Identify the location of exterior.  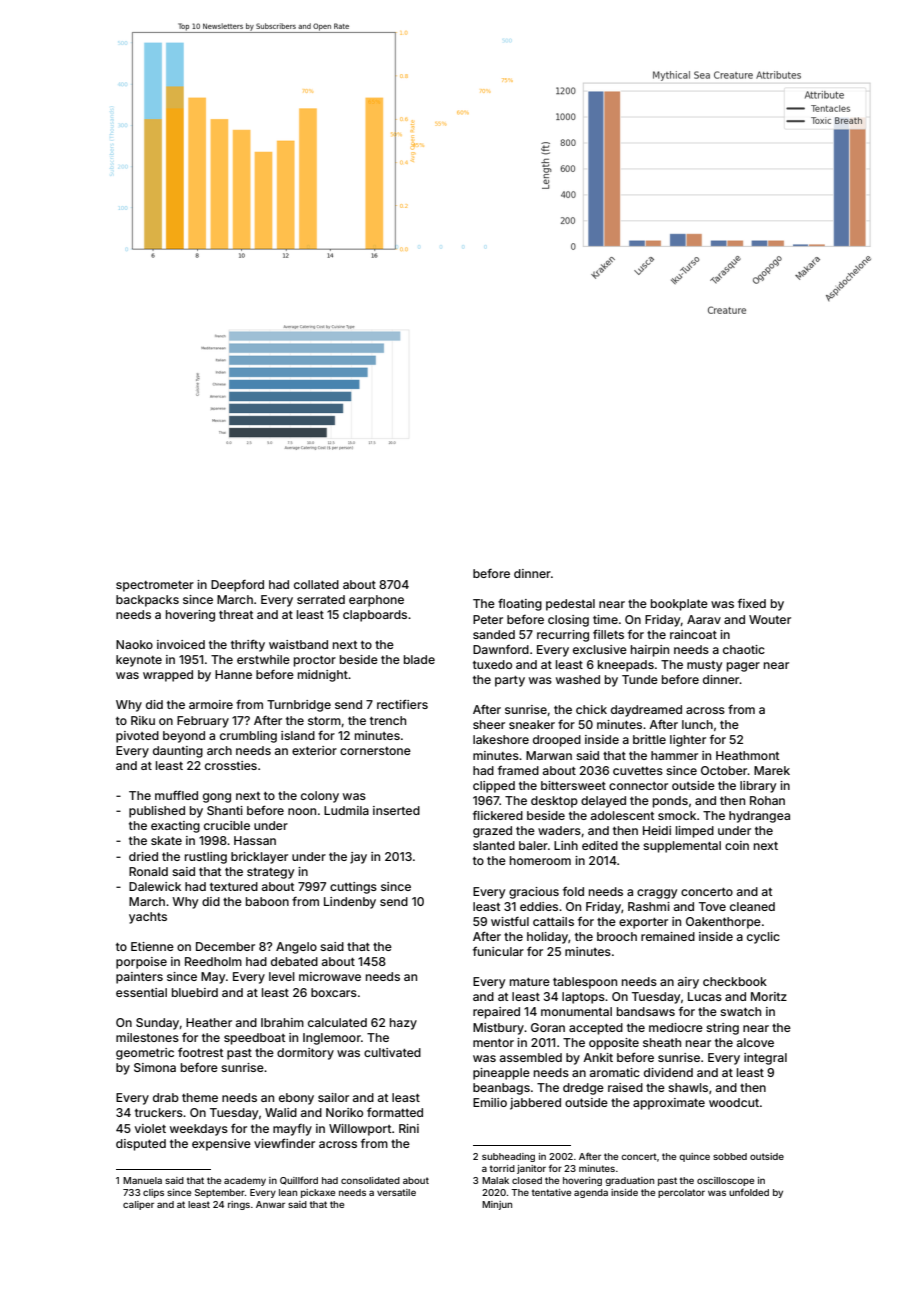
(314, 750).
